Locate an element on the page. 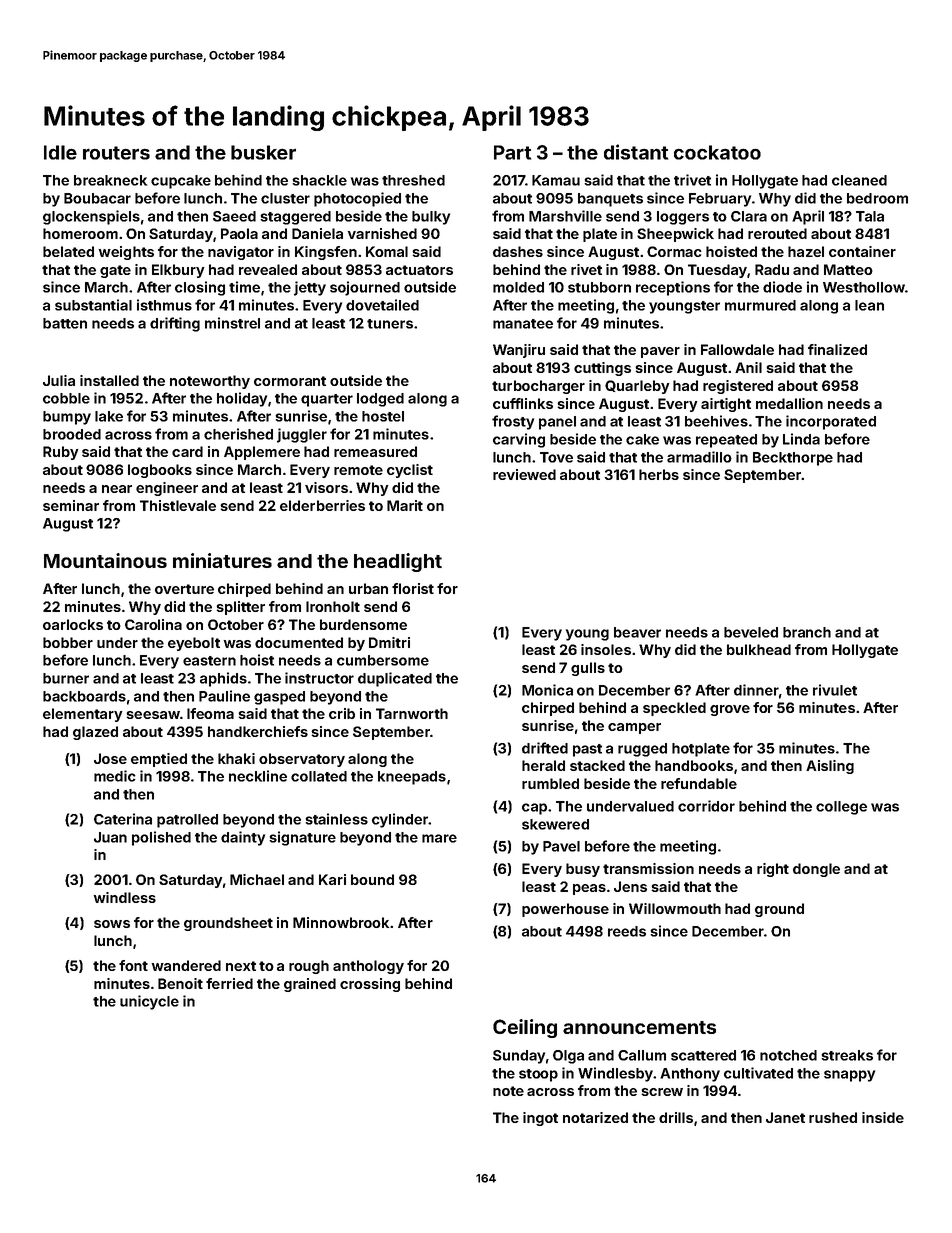 The image size is (952, 1233). elderberries is located at coordinates (322, 505).
